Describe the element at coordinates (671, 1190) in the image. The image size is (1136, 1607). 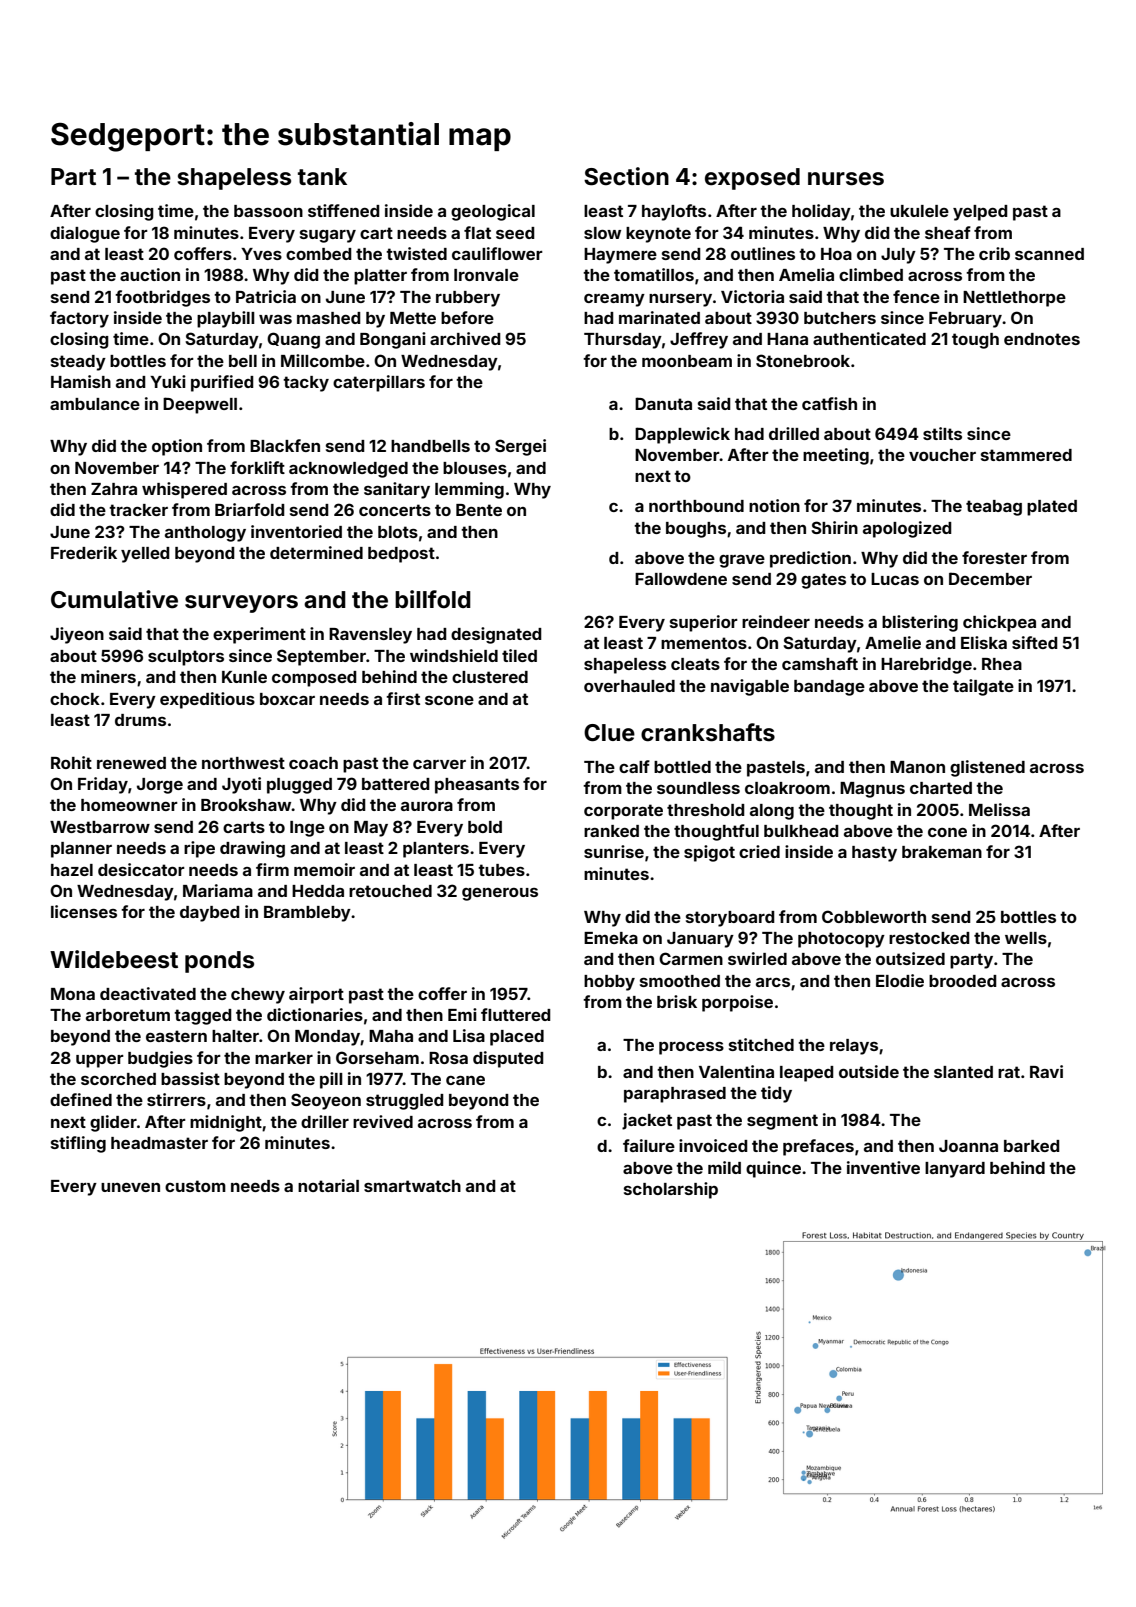
I see `scholarship` at that location.
